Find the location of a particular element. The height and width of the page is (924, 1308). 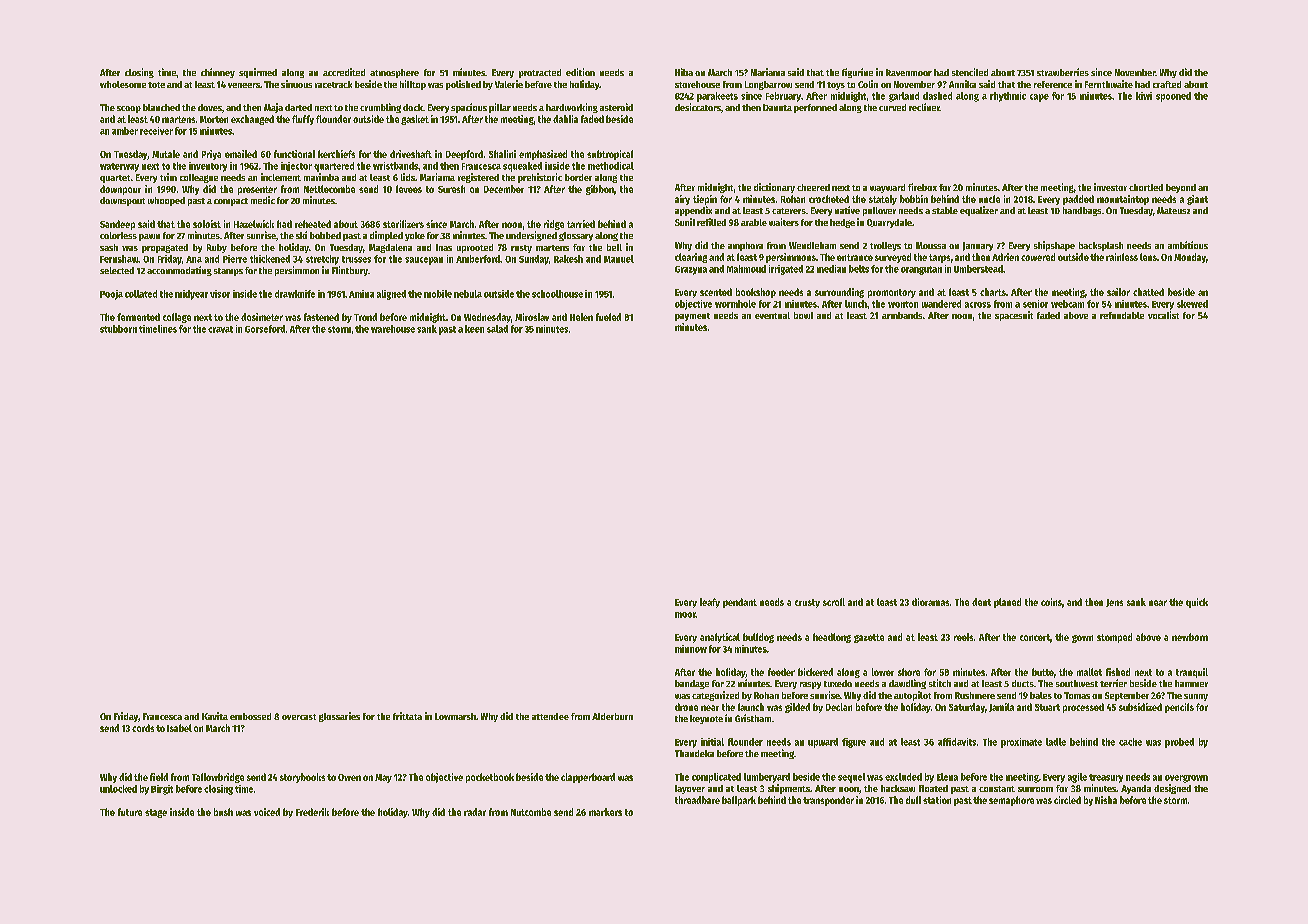

edition is located at coordinates (580, 72).
